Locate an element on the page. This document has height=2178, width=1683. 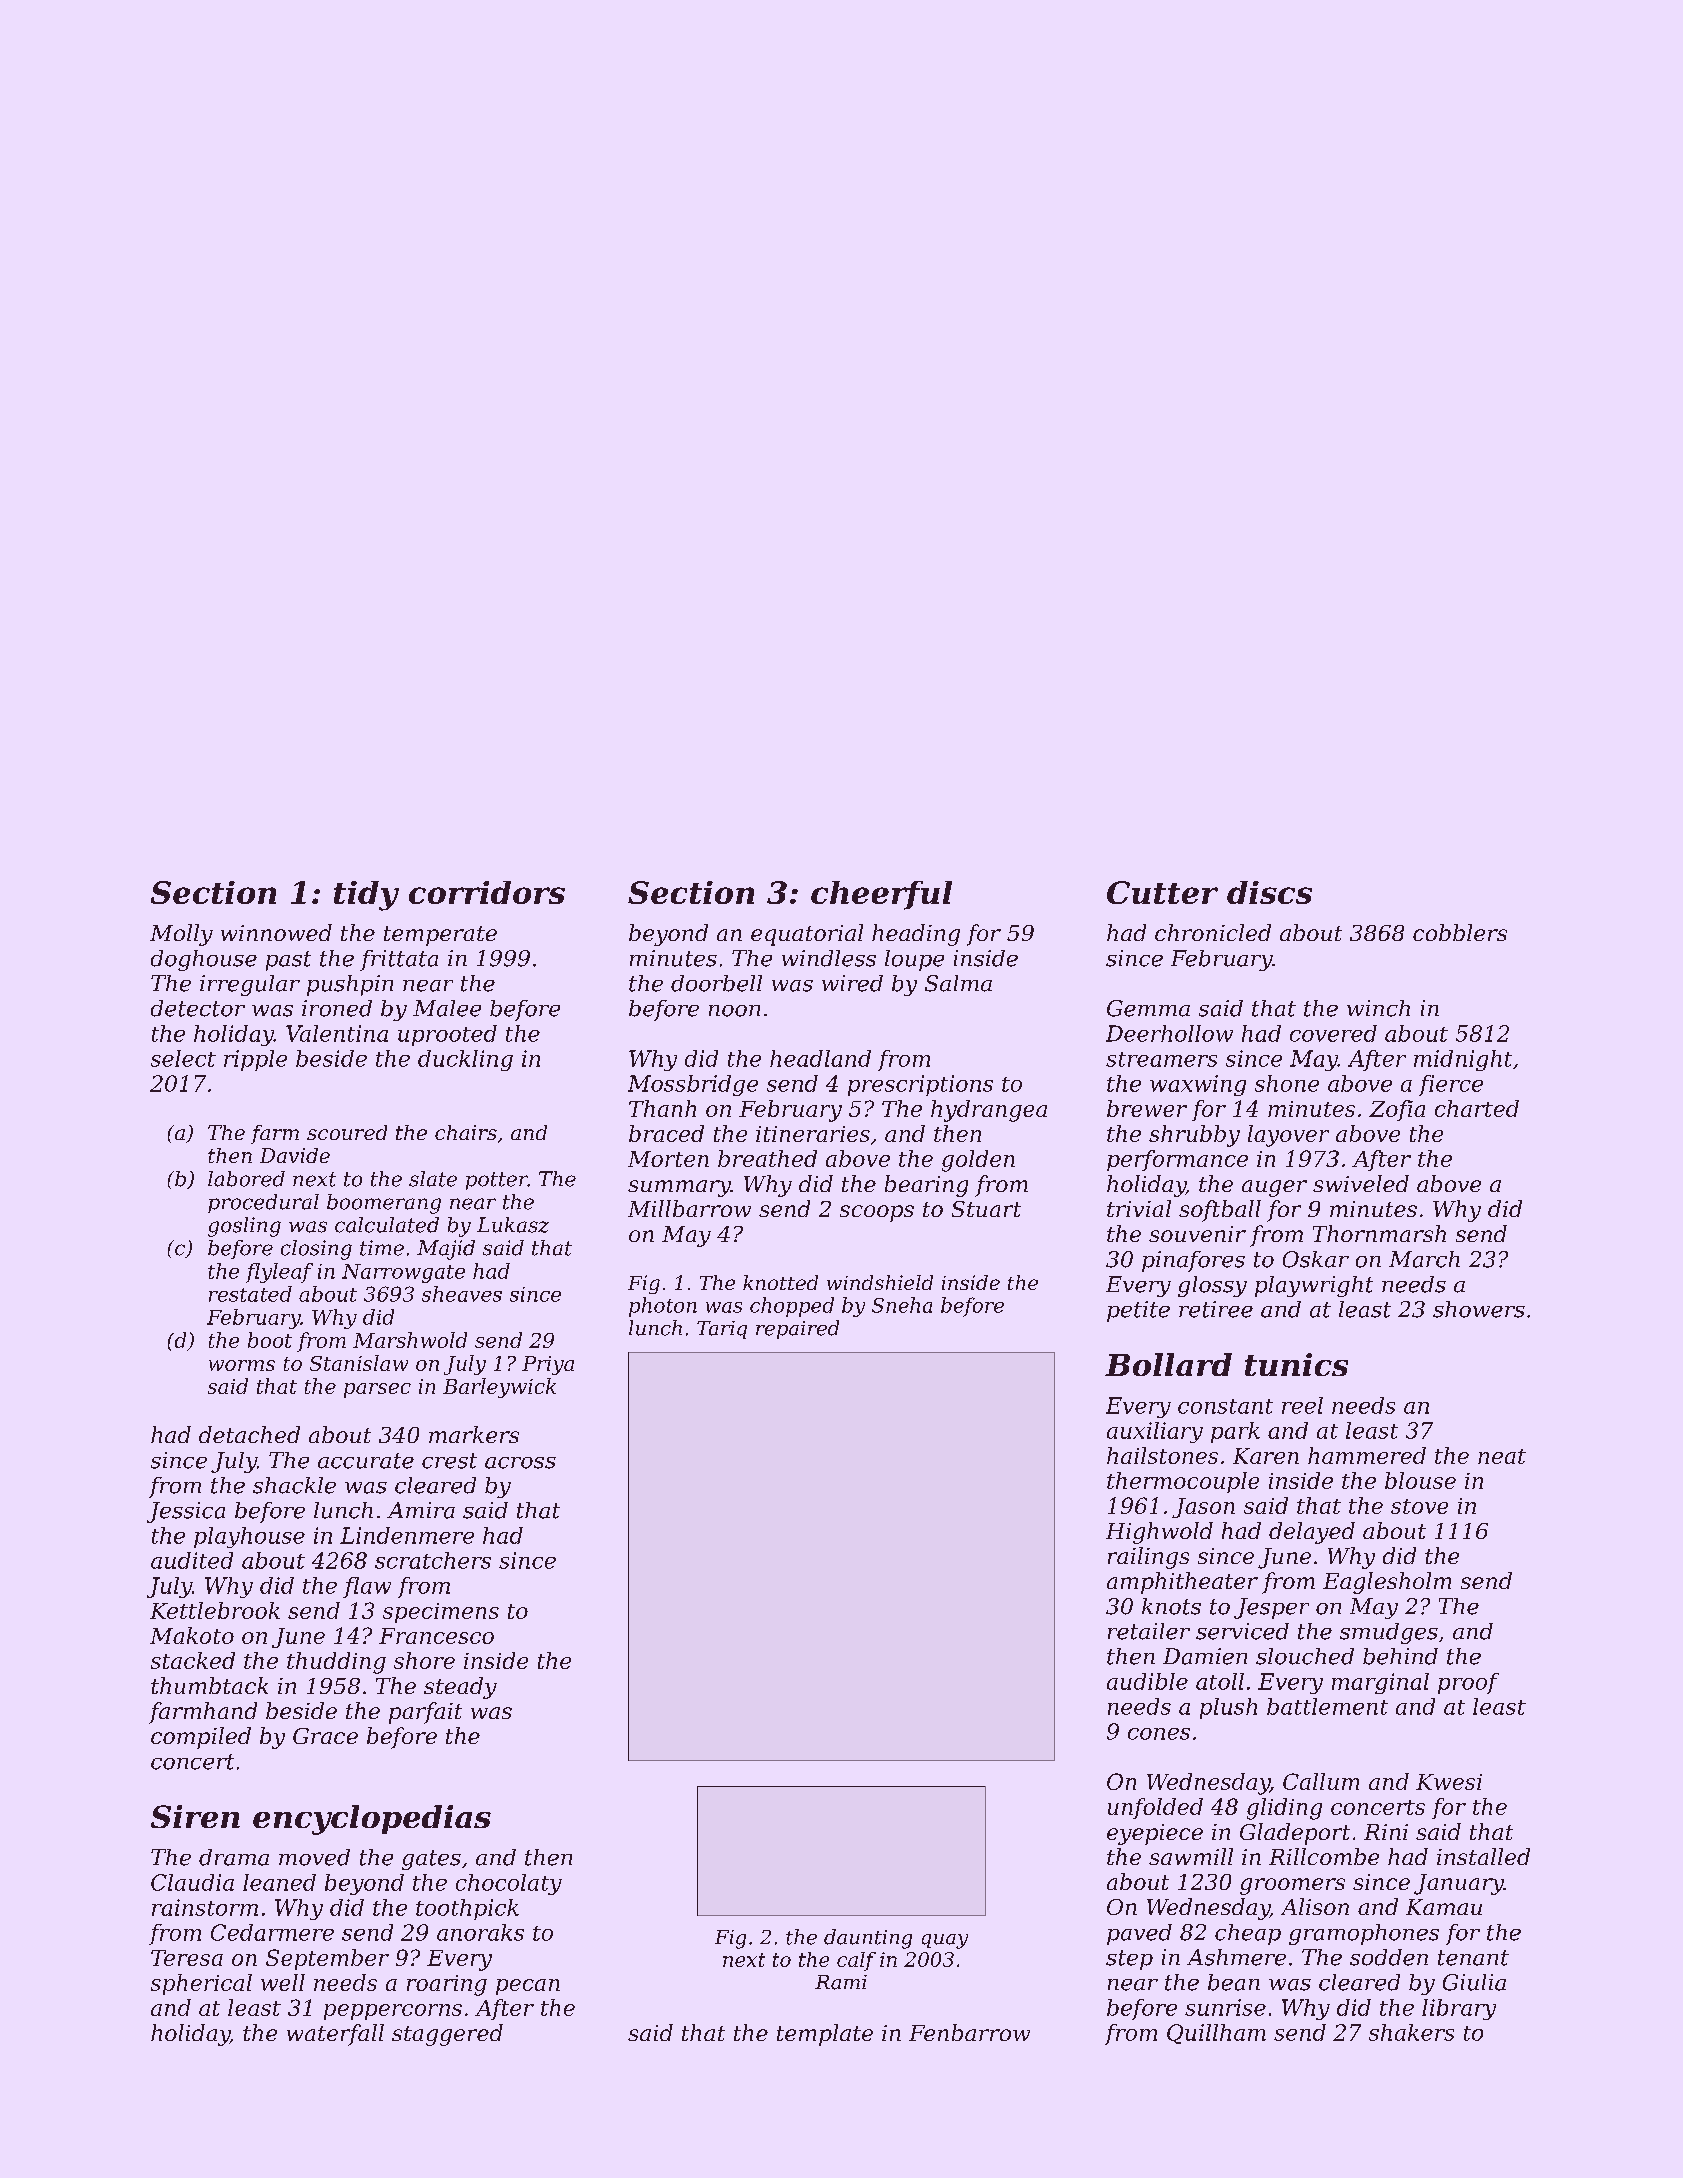
Claudia is located at coordinates (192, 1882).
